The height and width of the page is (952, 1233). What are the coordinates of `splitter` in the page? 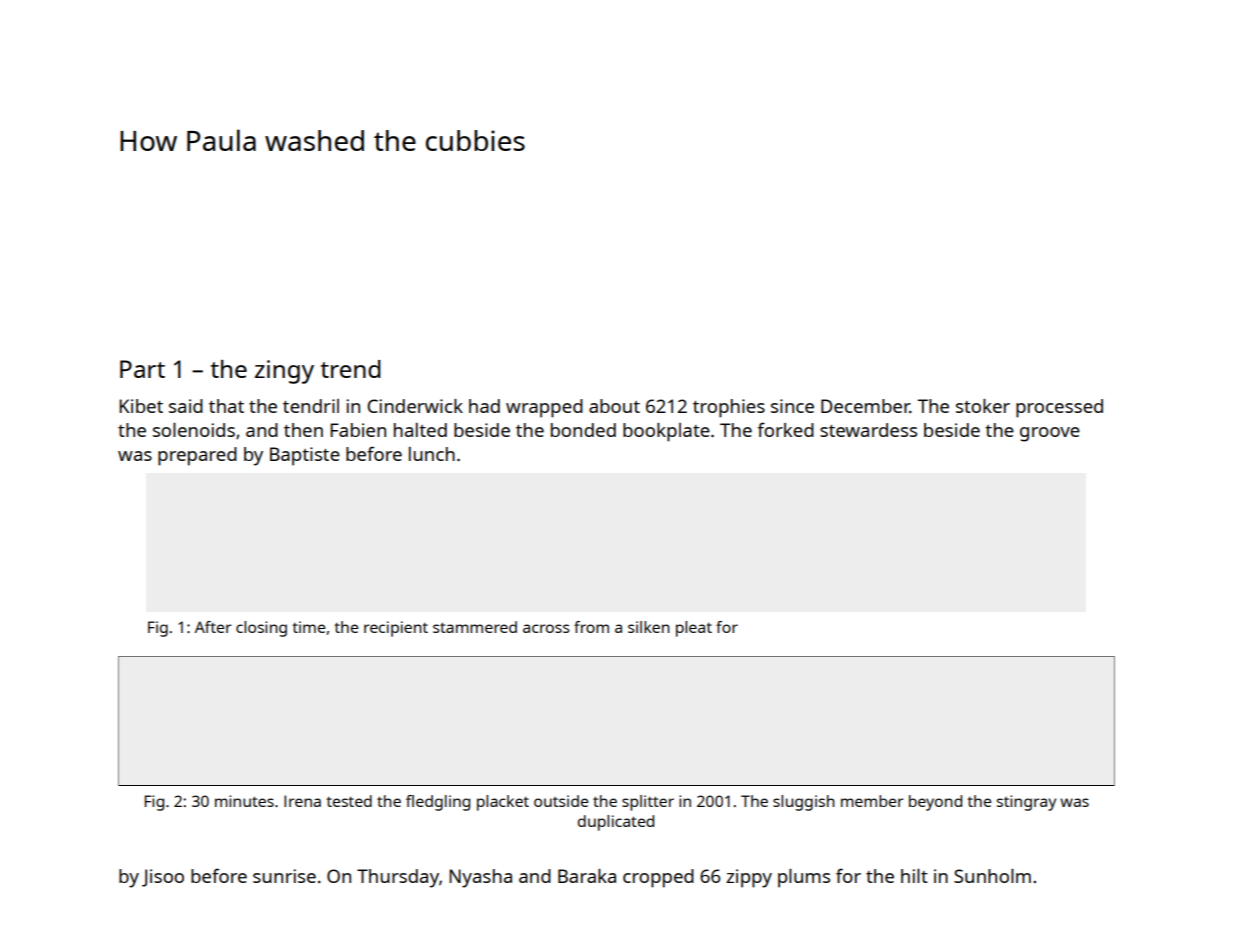 It's located at (648, 803).
